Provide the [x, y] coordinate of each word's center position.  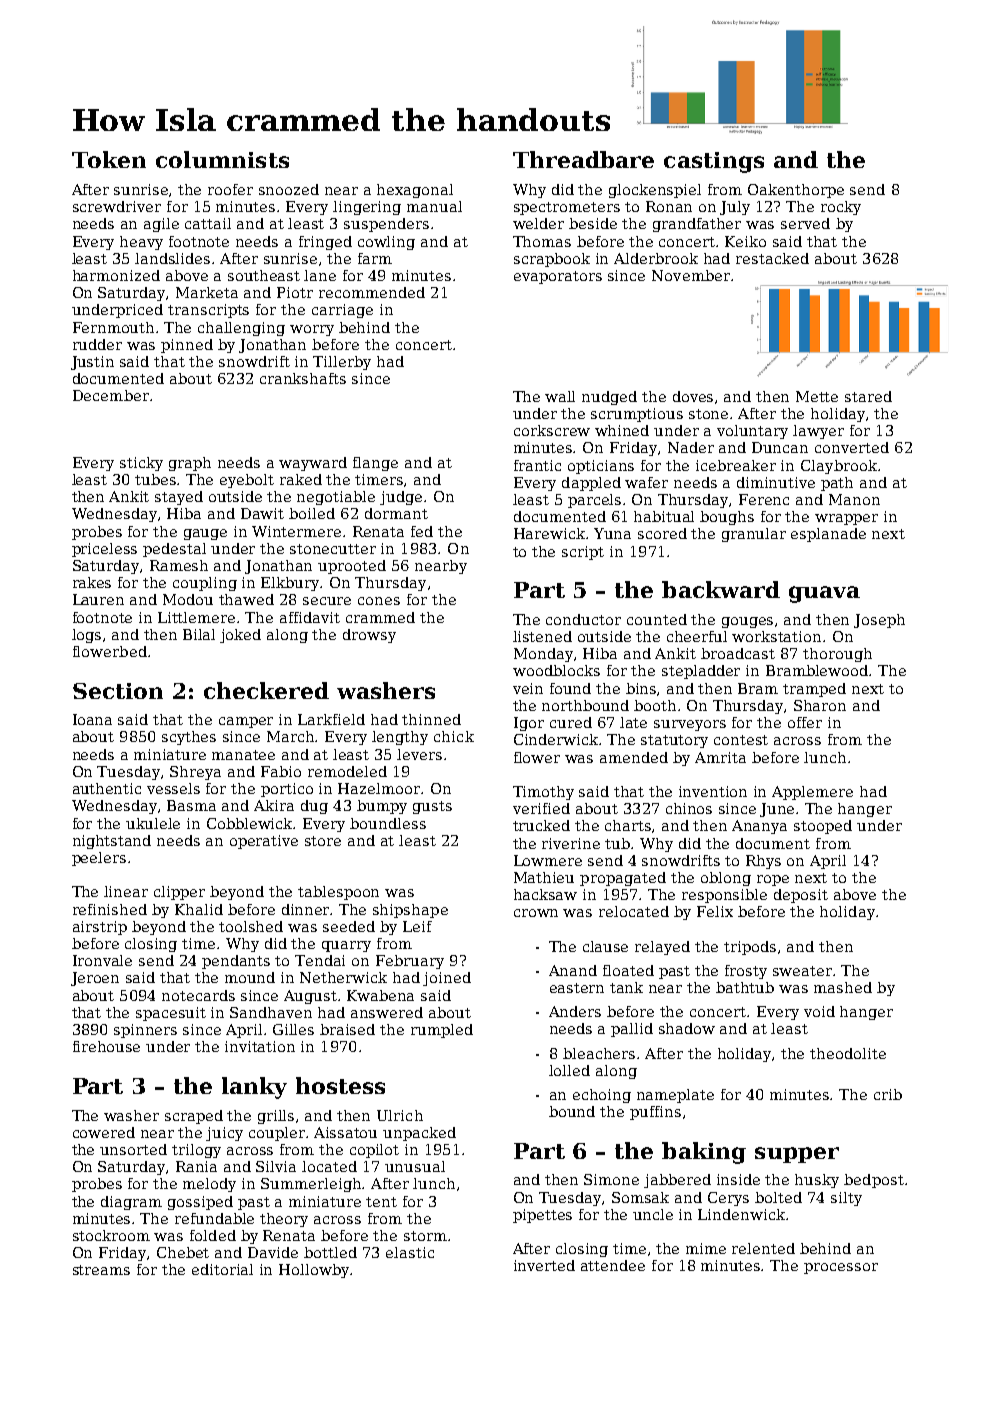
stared [868, 396]
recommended [372, 292]
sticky [141, 464]
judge [401, 498]
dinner [306, 909]
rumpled [442, 1031]
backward [721, 589]
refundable [214, 1218]
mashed [843, 987]
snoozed [289, 189]
